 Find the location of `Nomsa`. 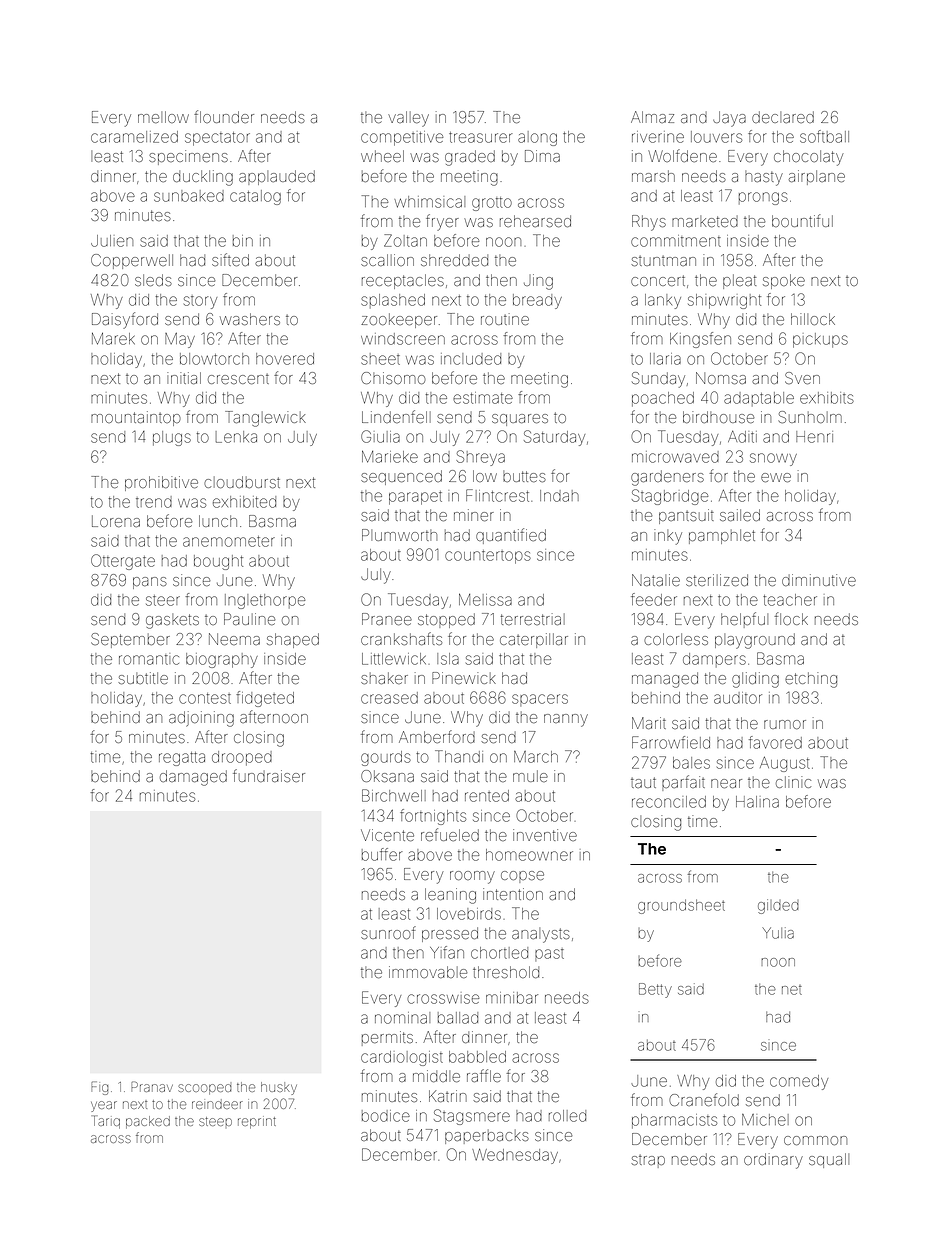

Nomsa is located at coordinates (721, 378).
